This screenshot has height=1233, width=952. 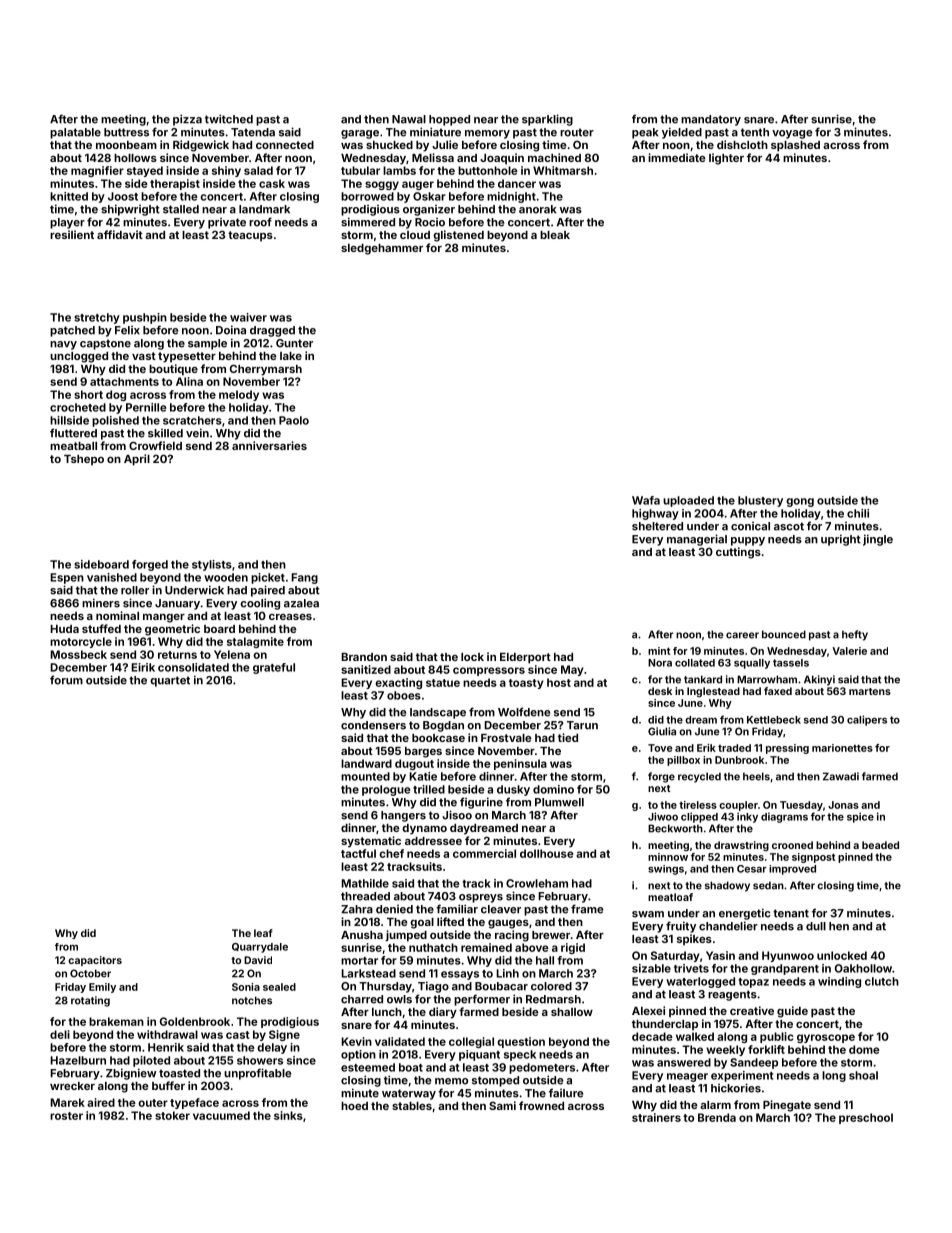 What do you see at coordinates (795, 146) in the screenshot?
I see `splashed` at bounding box center [795, 146].
